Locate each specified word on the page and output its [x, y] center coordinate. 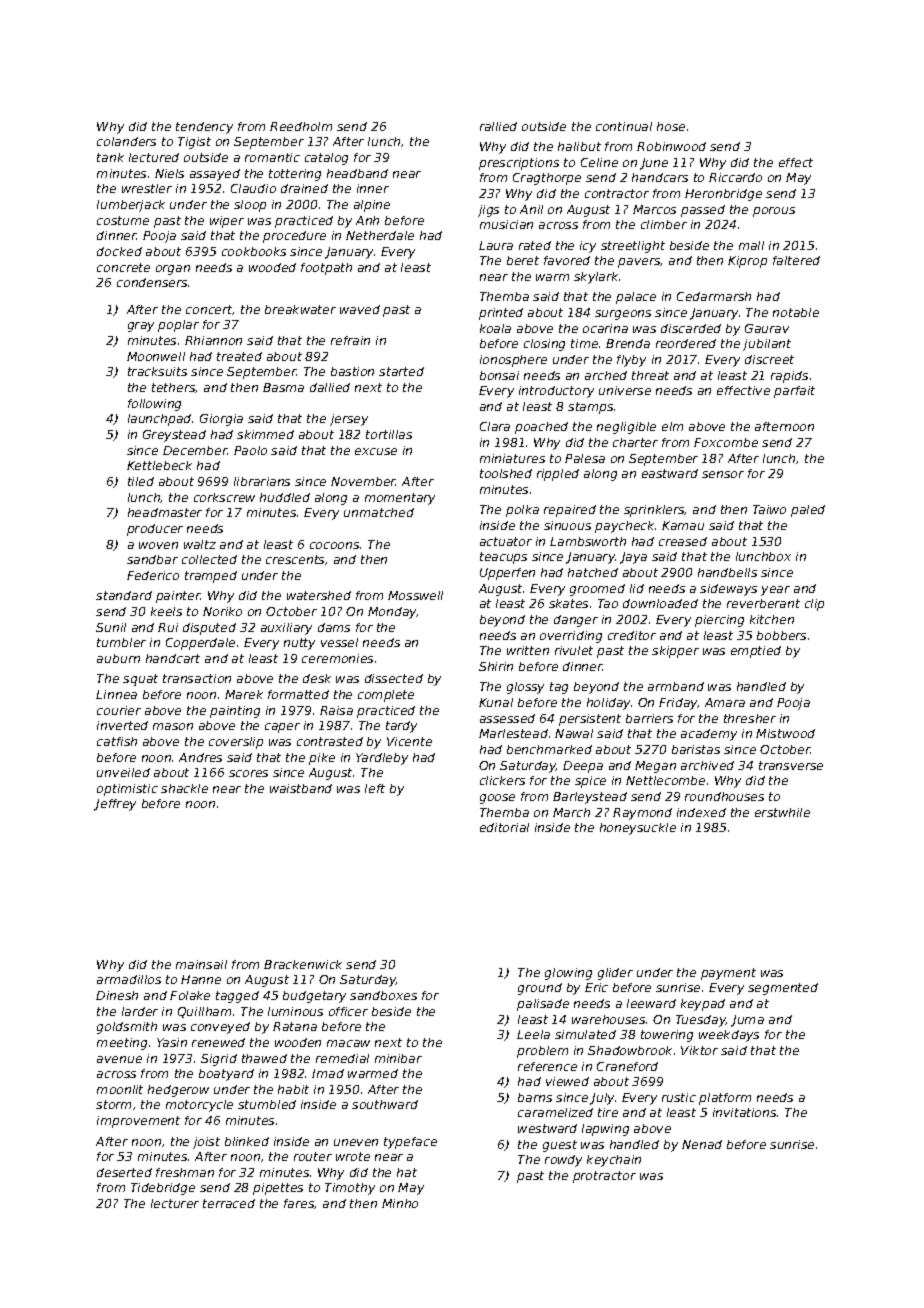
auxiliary [286, 629]
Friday [678, 704]
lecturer [175, 1203]
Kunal [496, 702]
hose [671, 126]
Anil [531, 209]
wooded [272, 267]
